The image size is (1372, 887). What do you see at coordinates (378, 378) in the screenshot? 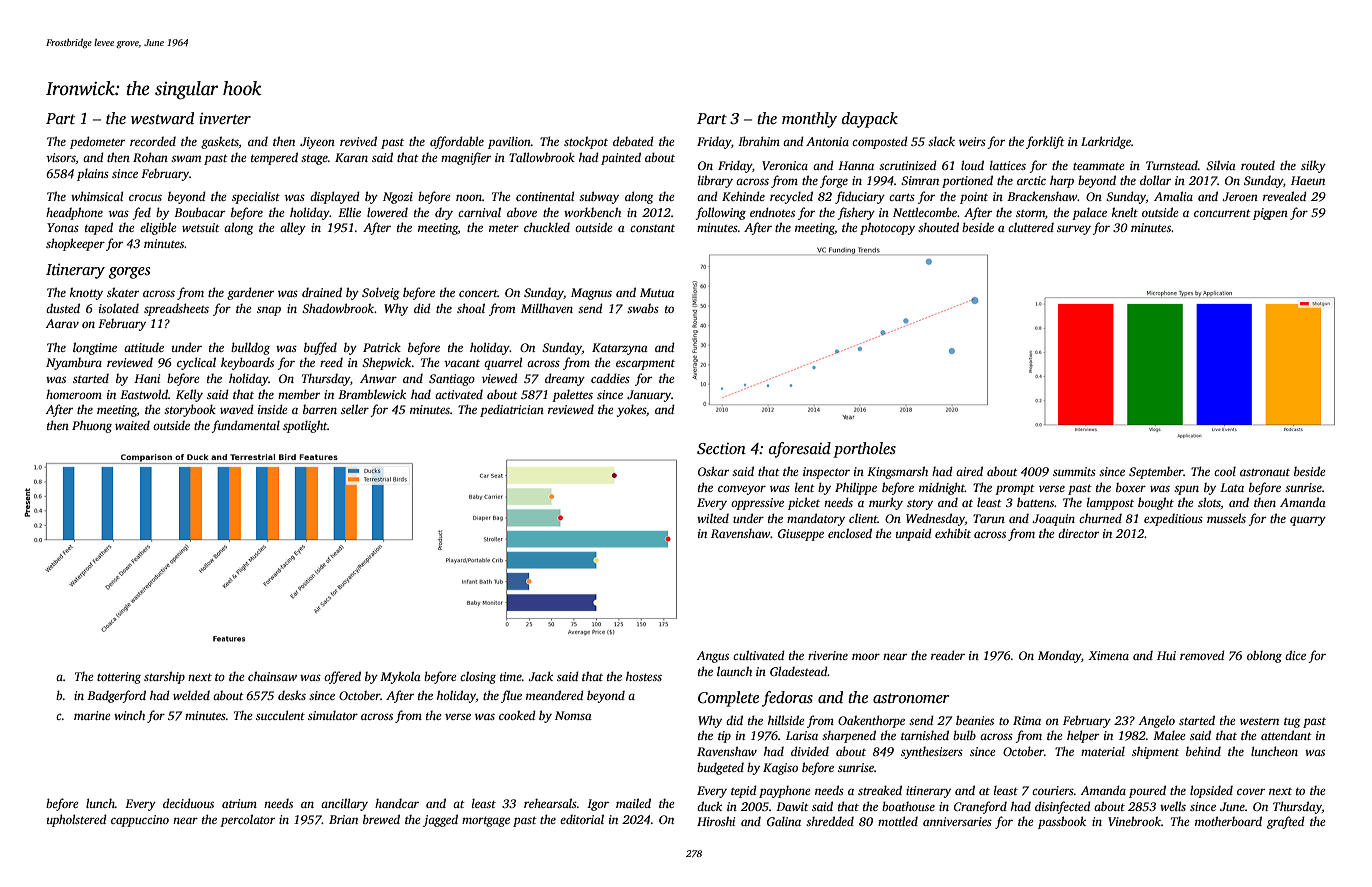
I see `Anwar` at bounding box center [378, 378].
